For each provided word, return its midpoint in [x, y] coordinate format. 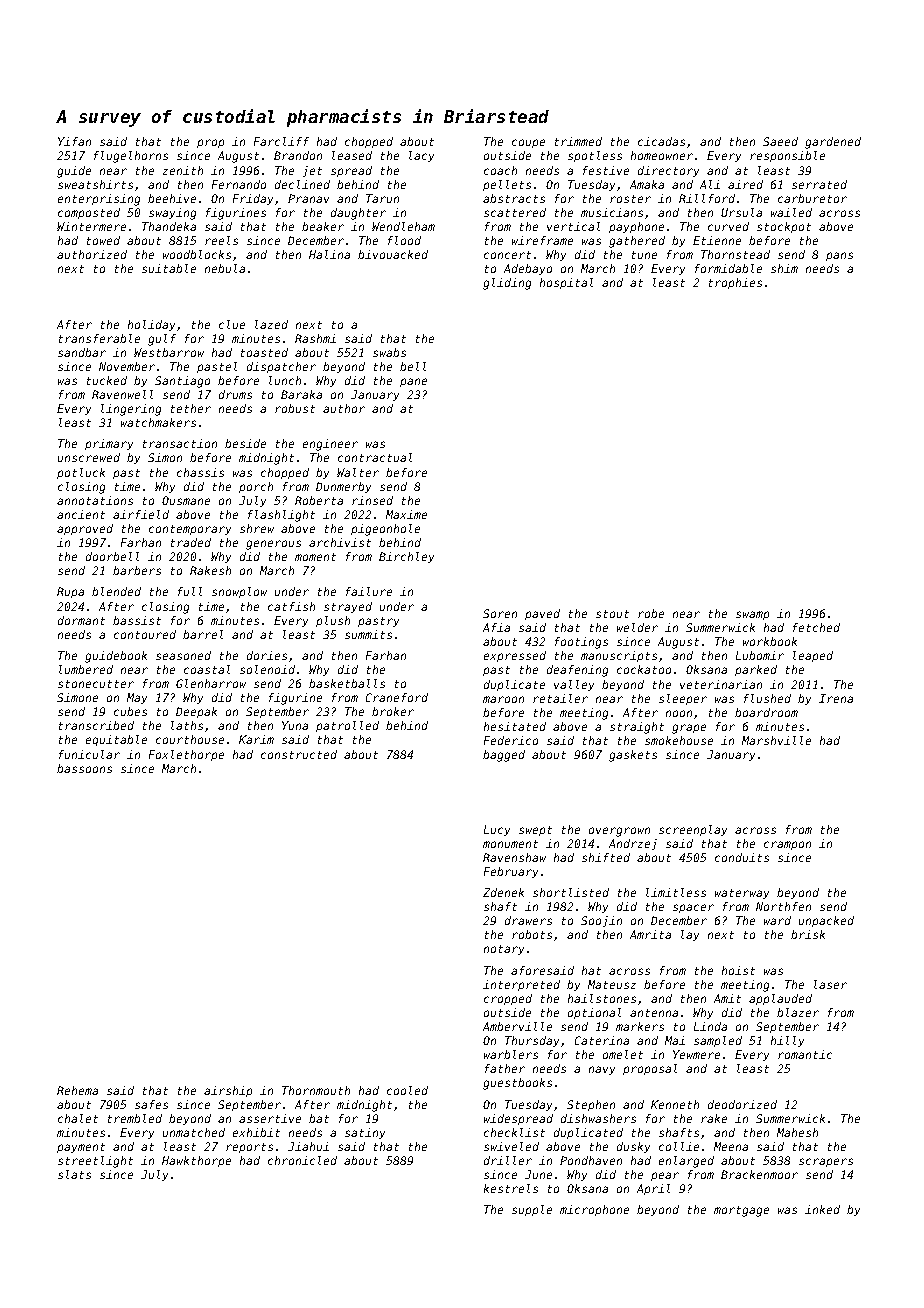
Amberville [517, 1026]
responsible [787, 156]
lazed [271, 324]
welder [637, 627]
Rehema [77, 1090]
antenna [654, 1013]
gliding [507, 284]
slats [74, 1174]
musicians [612, 212]
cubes [130, 711]
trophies [735, 283]
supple [532, 1210]
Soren [500, 613]
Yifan [74, 141]
